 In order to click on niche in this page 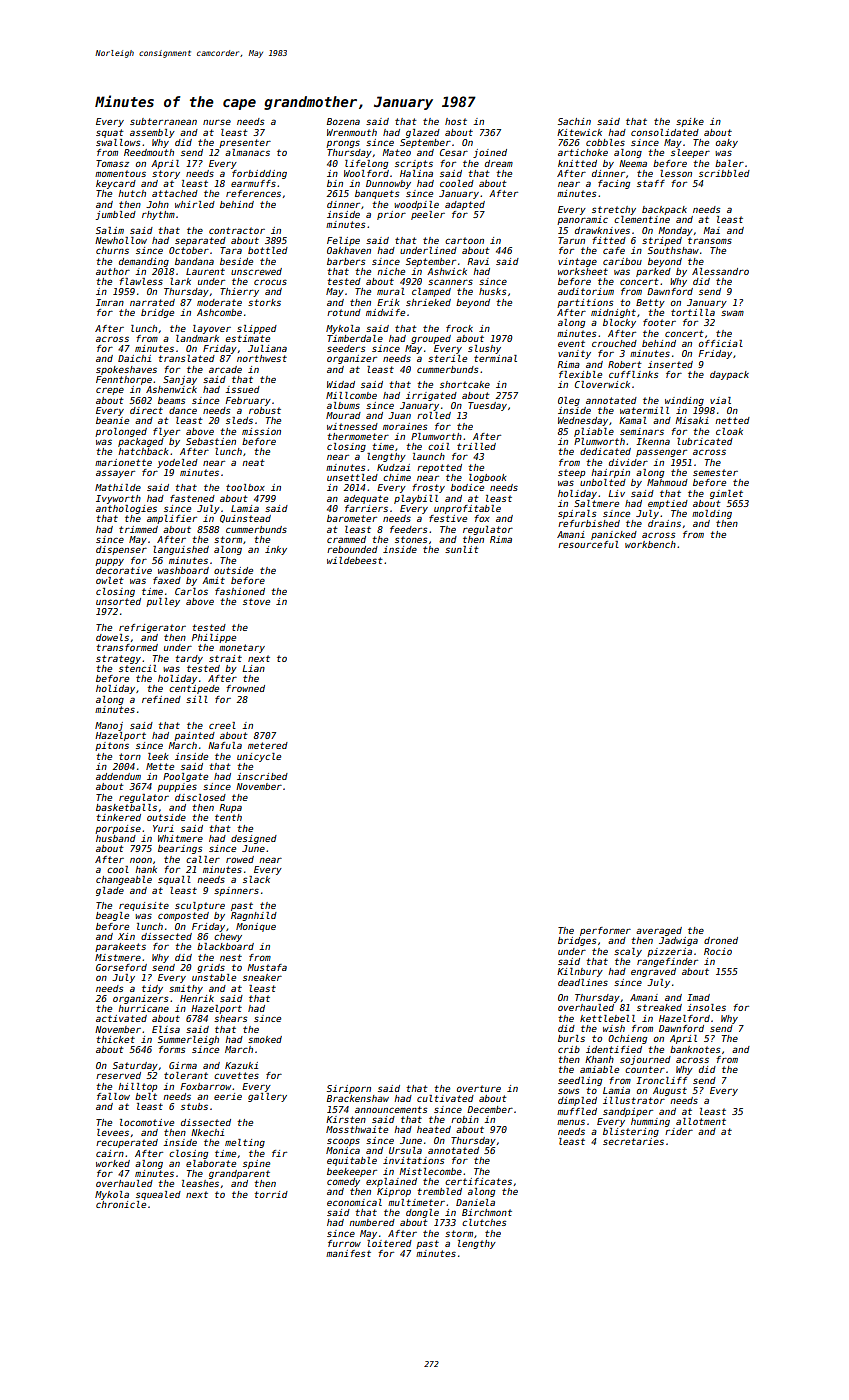, I will do `click(391, 271)`.
